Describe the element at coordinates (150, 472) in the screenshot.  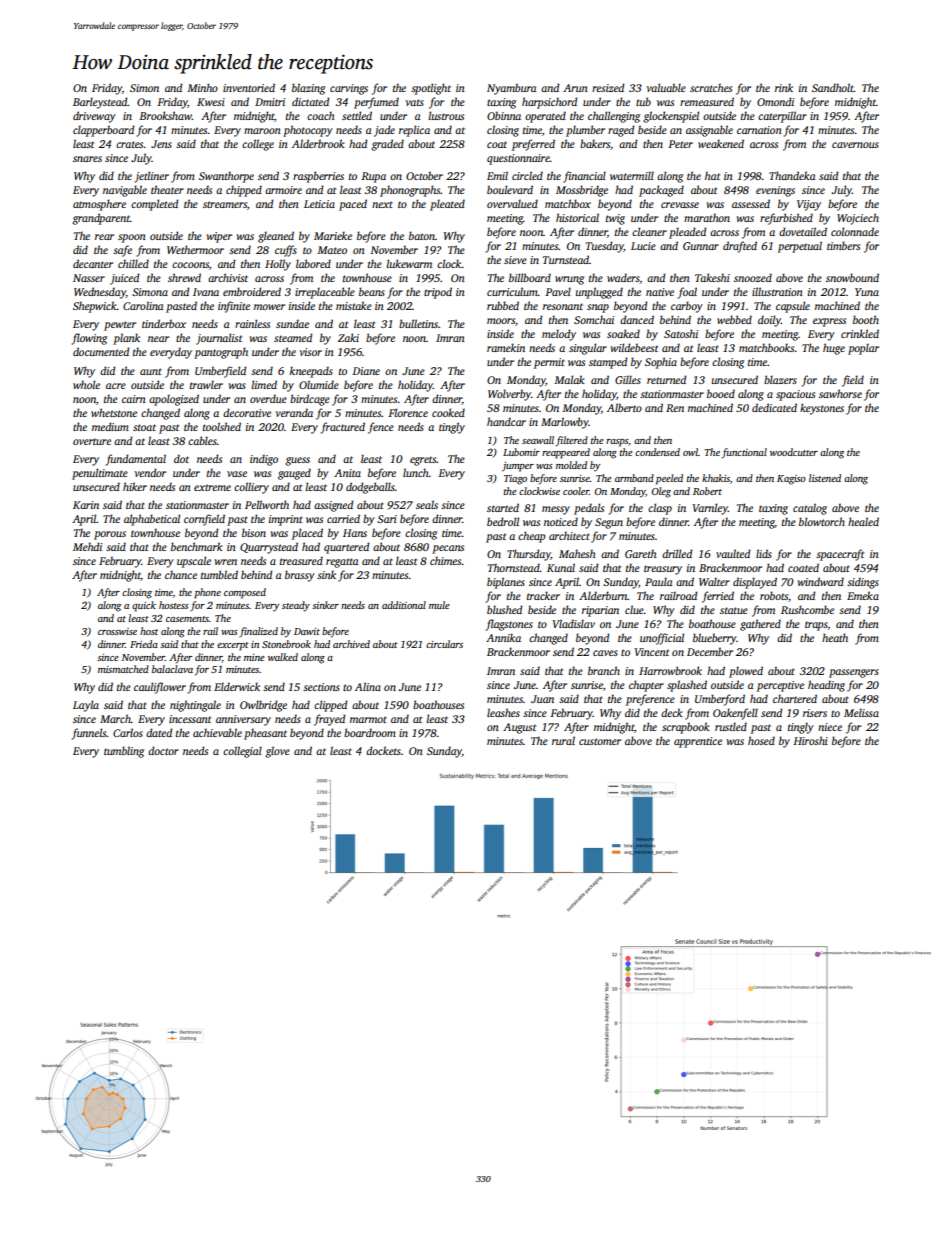
I see `vendor` at that location.
